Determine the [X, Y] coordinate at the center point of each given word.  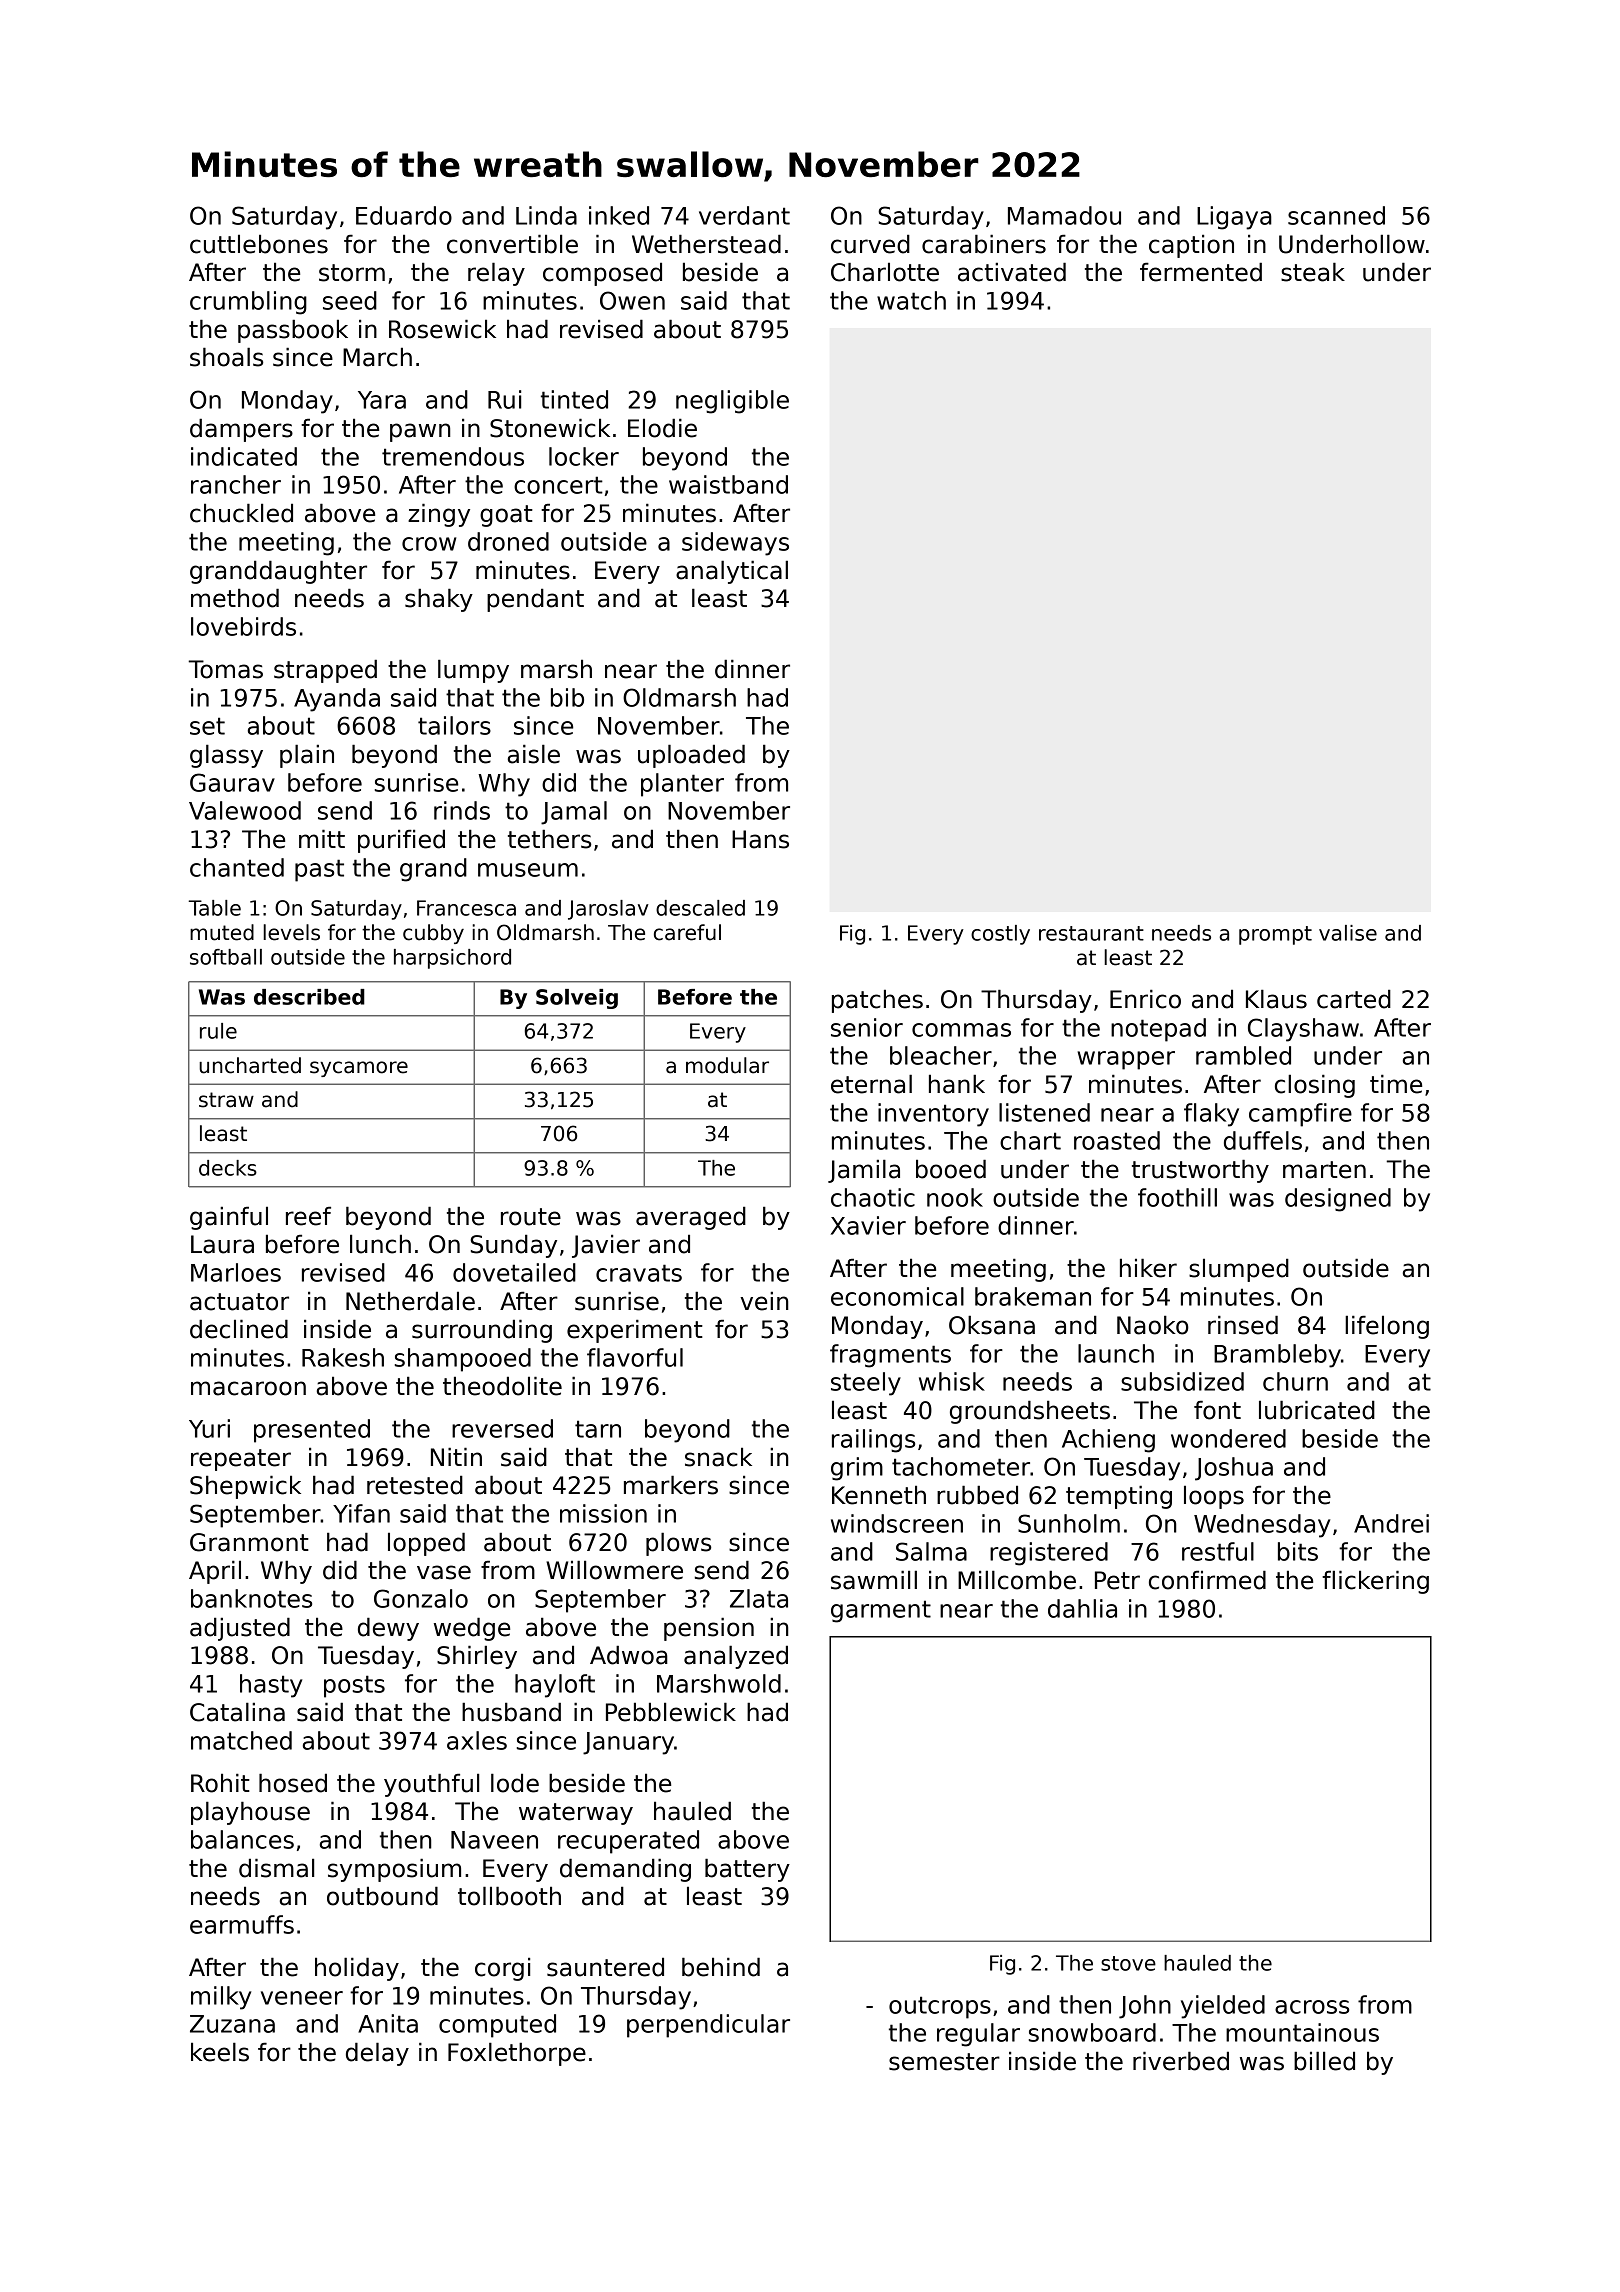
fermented [1201, 272]
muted [222, 932]
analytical [732, 572]
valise [1348, 933]
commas [961, 1030]
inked [619, 215]
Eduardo [404, 215]
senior [867, 1027]
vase [444, 1572]
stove [1128, 1963]
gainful [229, 1218]
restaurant [1091, 933]
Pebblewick [671, 1712]
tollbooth [509, 1896]
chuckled [241, 513]
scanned [1336, 215]
